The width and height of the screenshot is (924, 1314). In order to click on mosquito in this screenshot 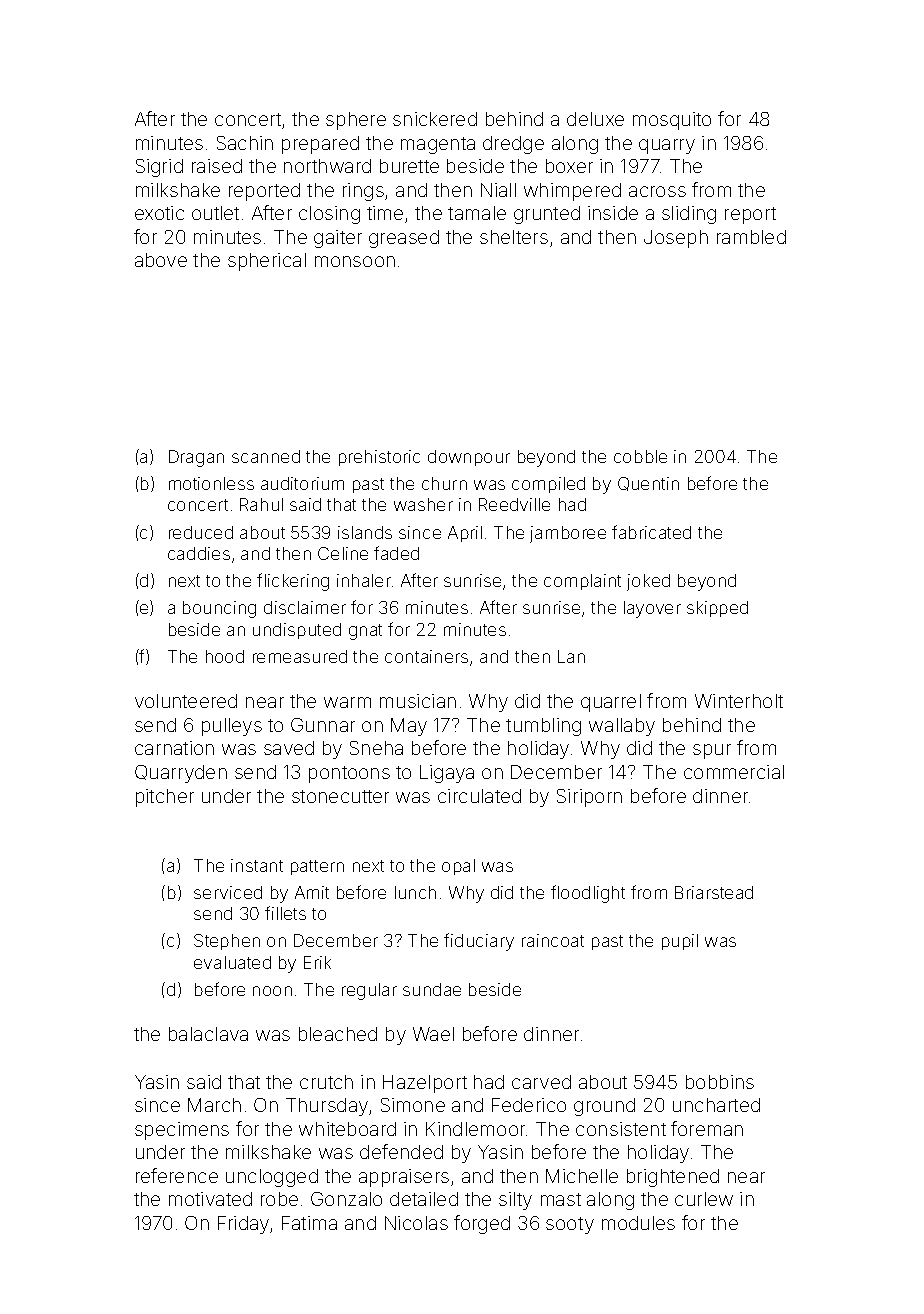, I will do `click(672, 121)`.
